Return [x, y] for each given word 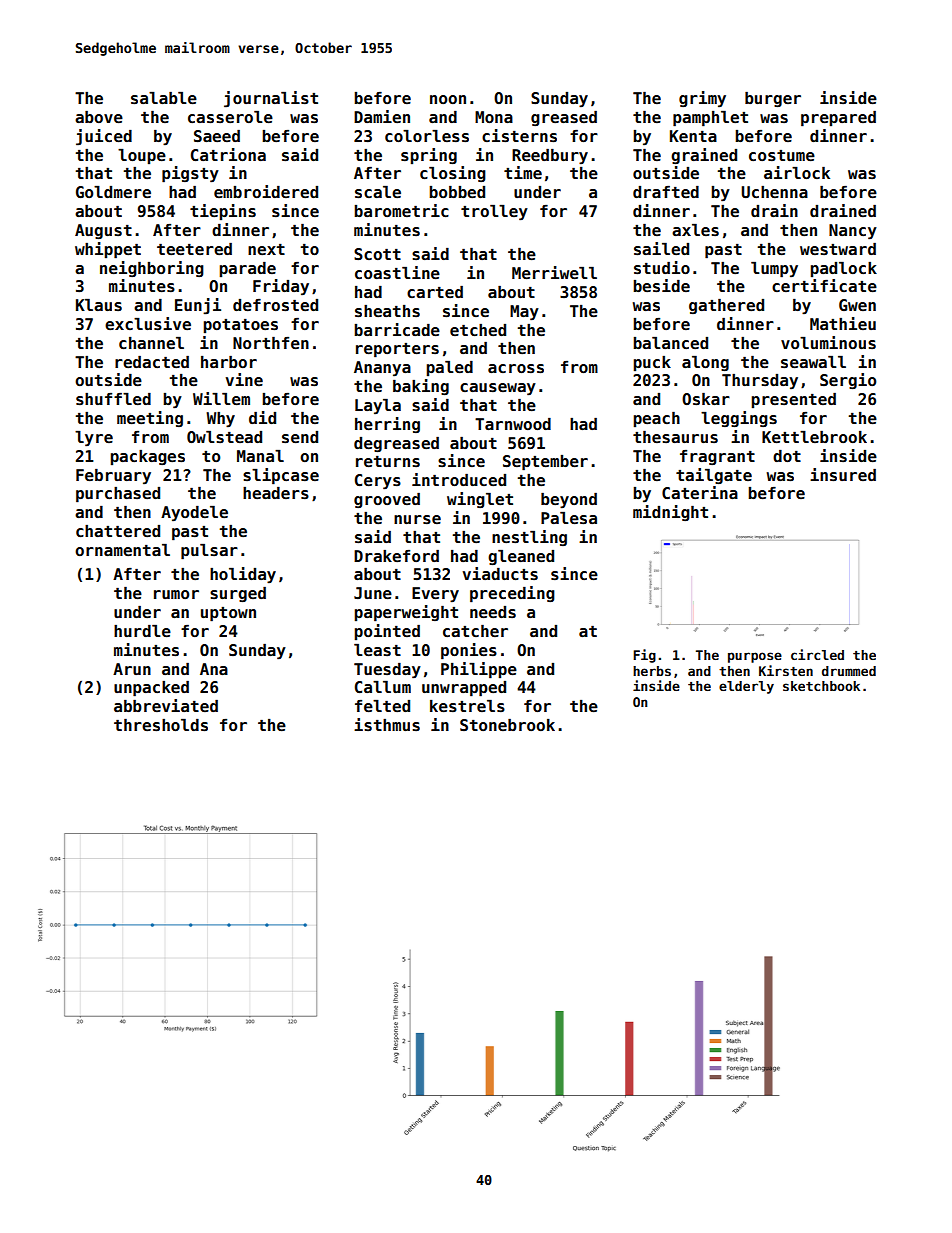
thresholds [161, 725]
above [99, 117]
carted [435, 291]
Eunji [198, 306]
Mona [494, 117]
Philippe [479, 670]
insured [843, 475]
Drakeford [396, 556]
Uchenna [774, 192]
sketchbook [821, 686]
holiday [243, 575]
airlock [797, 173]
